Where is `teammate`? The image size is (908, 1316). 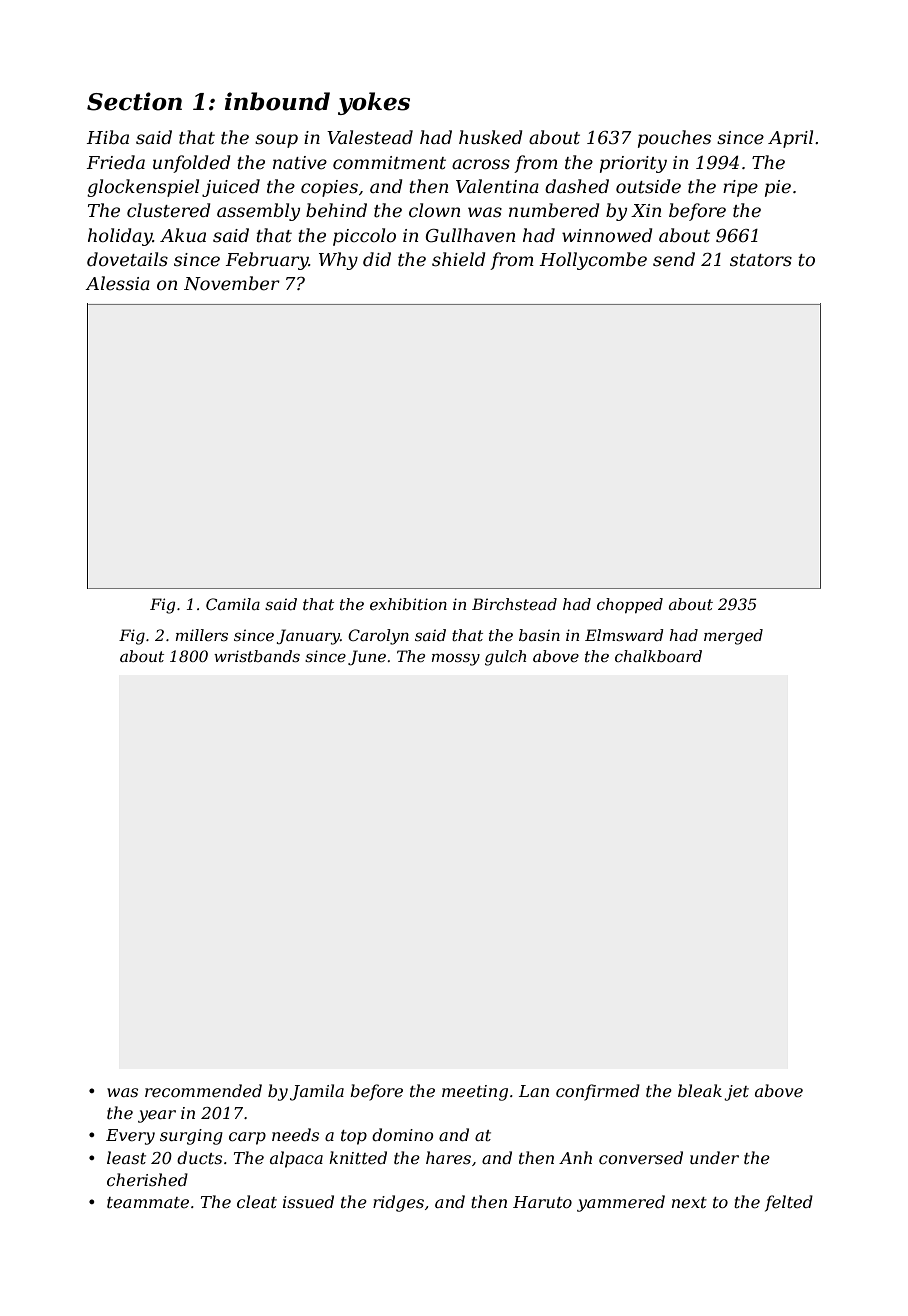
teammate is located at coordinates (148, 1202).
